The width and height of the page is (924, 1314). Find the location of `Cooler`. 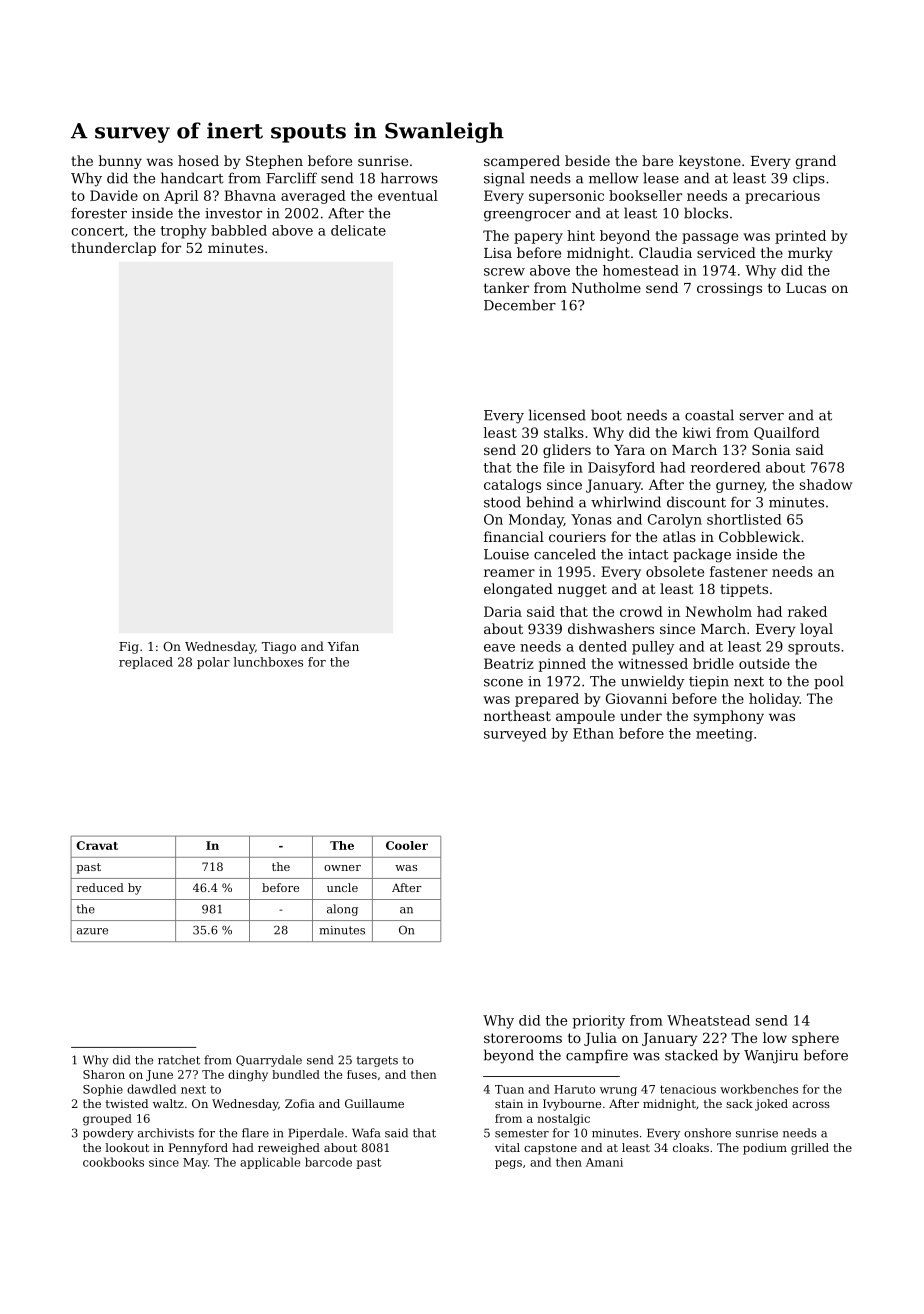

Cooler is located at coordinates (407, 845).
